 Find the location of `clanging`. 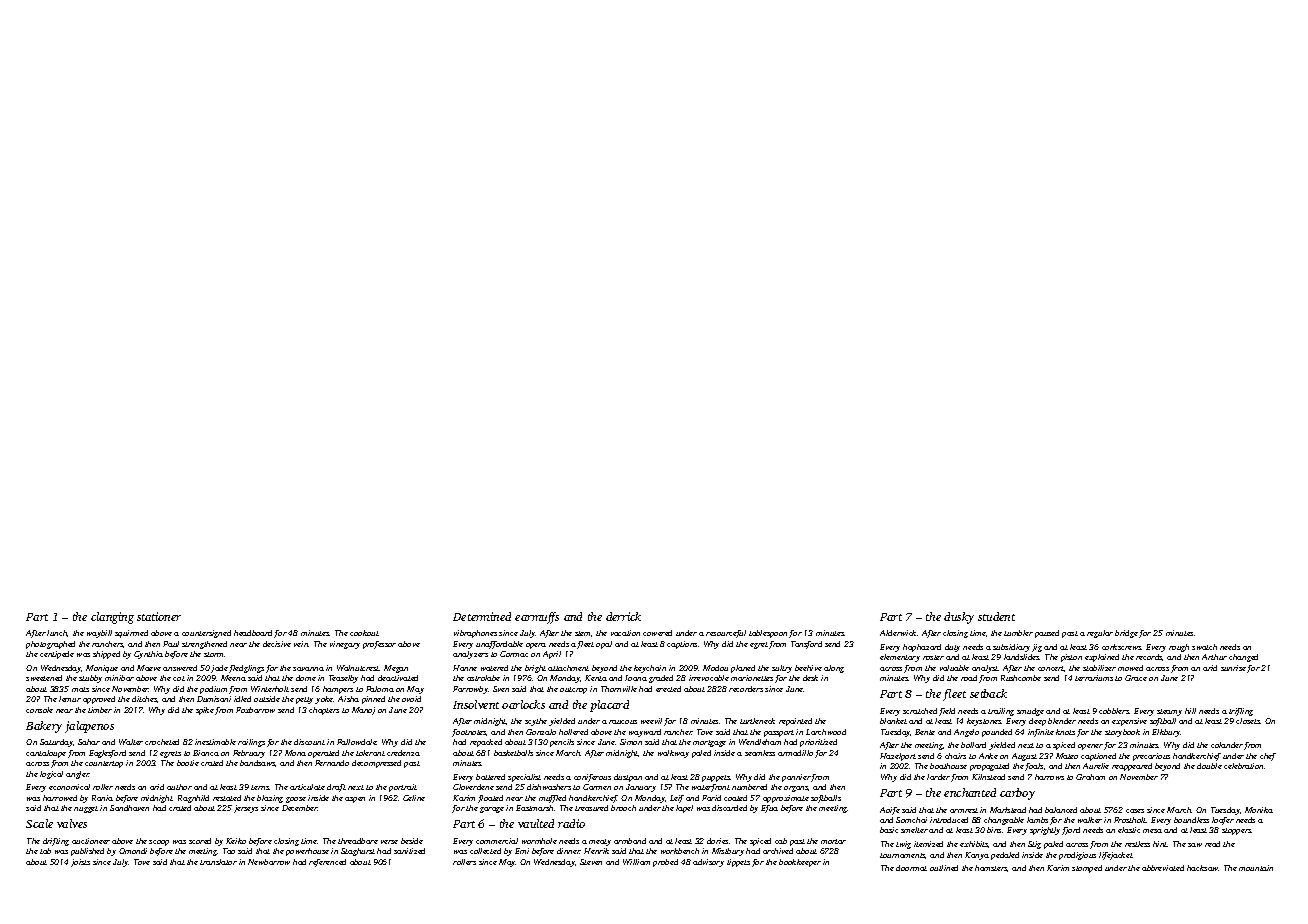

clanging is located at coordinates (112, 618).
